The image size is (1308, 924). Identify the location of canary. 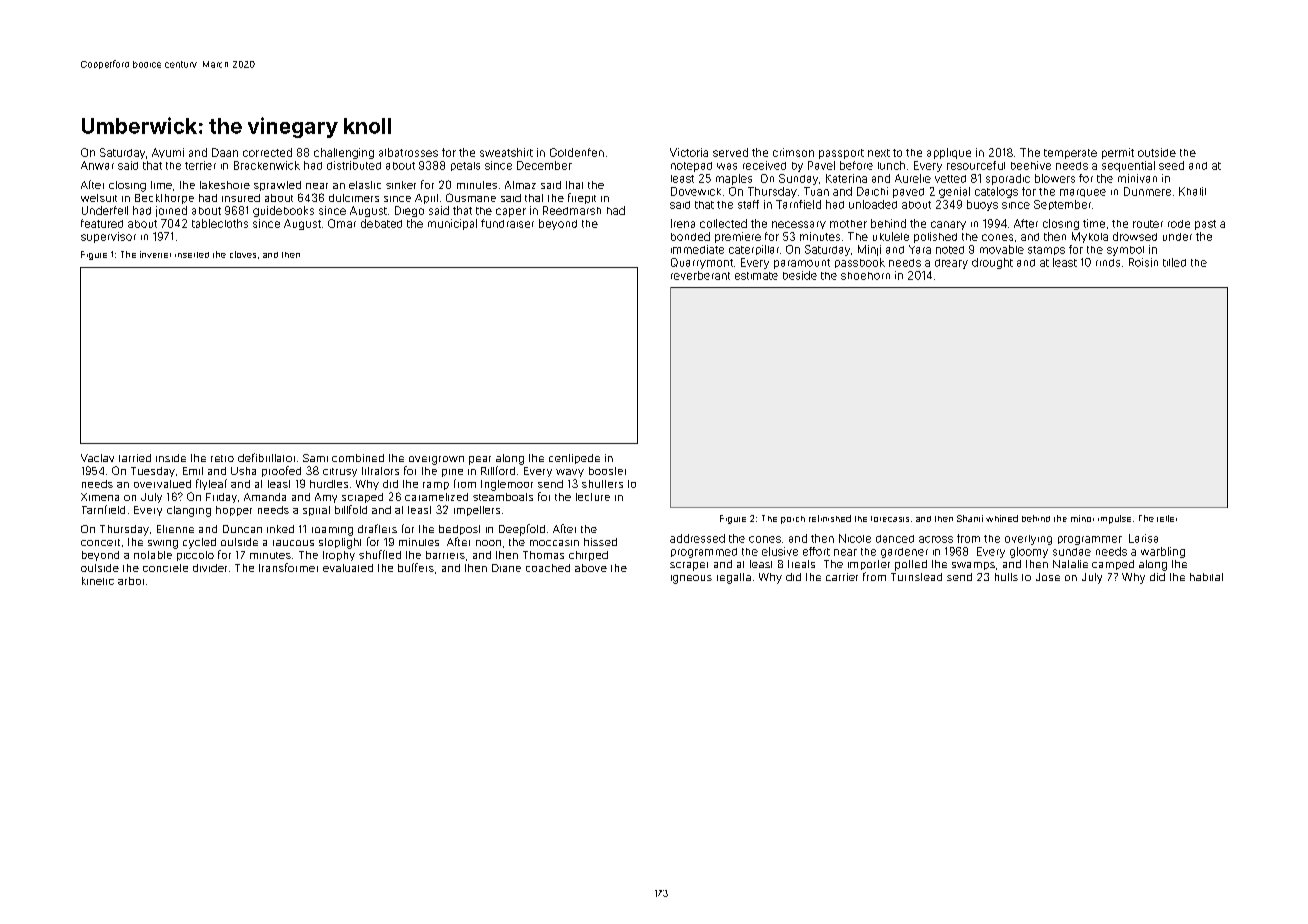
(948, 225).
